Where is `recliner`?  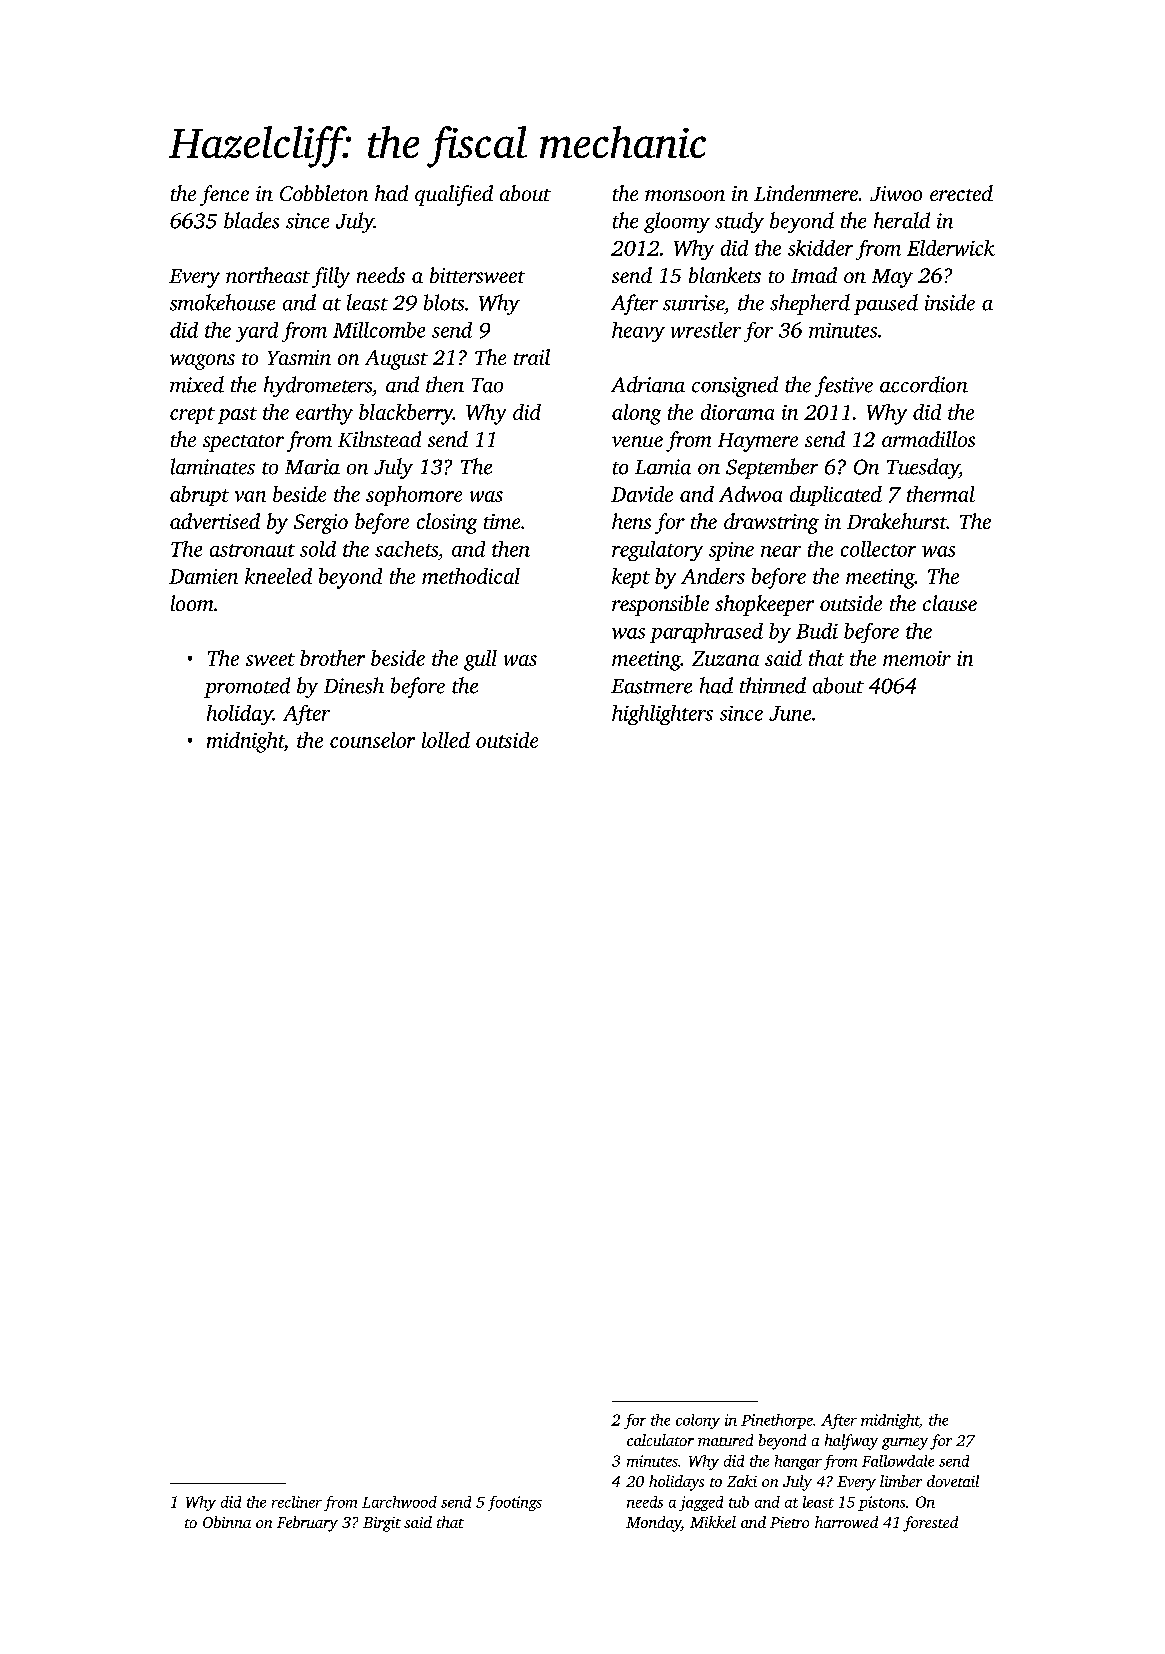 recliner is located at coordinates (297, 1502).
